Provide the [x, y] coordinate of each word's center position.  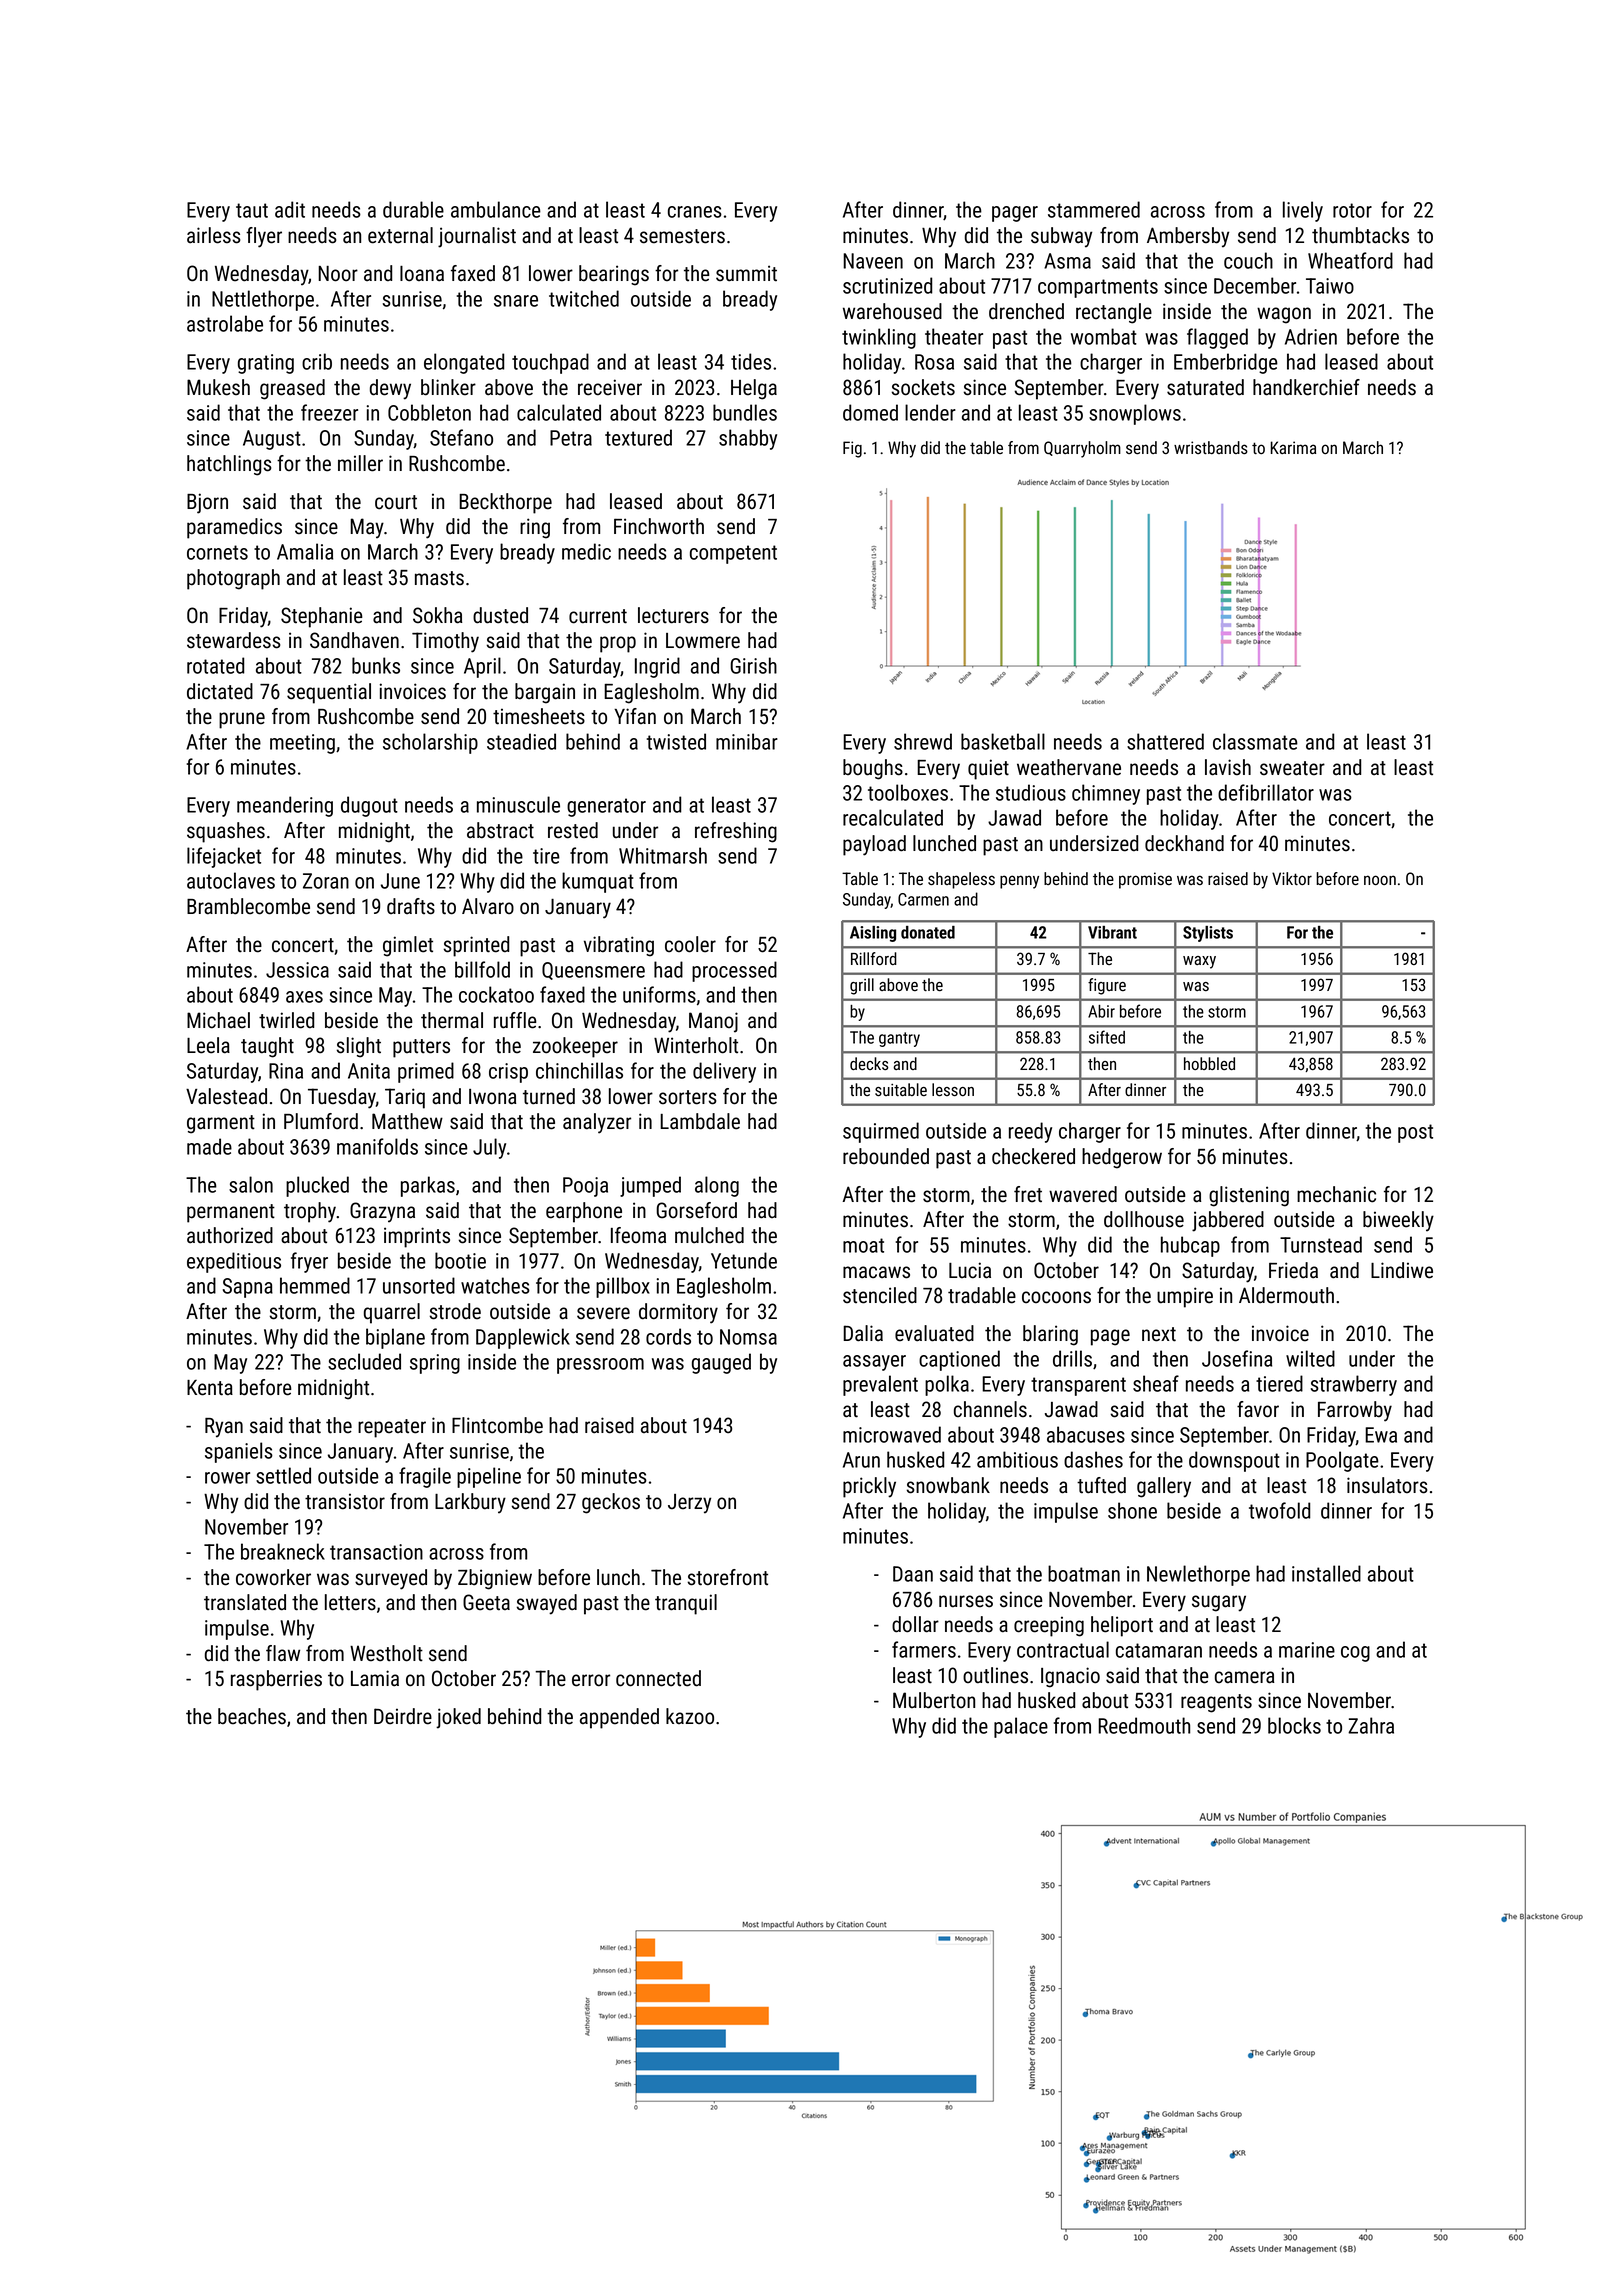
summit [746, 273]
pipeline [489, 1477]
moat [863, 1245]
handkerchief [1306, 387]
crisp [508, 1073]
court [396, 502]
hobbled [1209, 1063]
